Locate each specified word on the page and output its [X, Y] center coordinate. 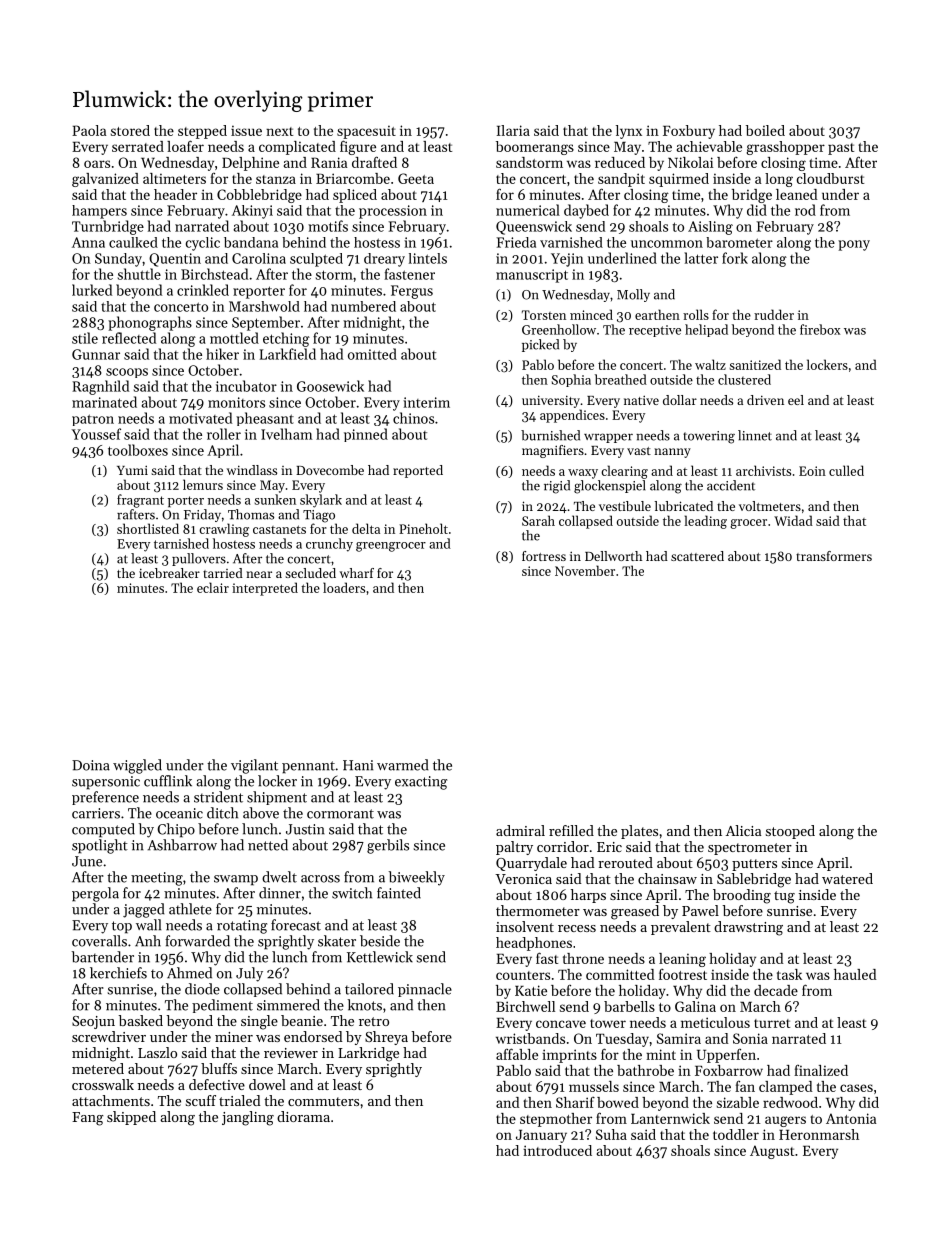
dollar [680, 400]
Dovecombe [330, 470]
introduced [557, 1150]
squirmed [679, 180]
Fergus [412, 292]
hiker [222, 354]
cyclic [203, 244]
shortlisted [148, 528]
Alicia [744, 830]
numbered [363, 306]
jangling [248, 1118]
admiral [520, 830]
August [772, 1152]
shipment [277, 798]
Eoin [812, 471]
